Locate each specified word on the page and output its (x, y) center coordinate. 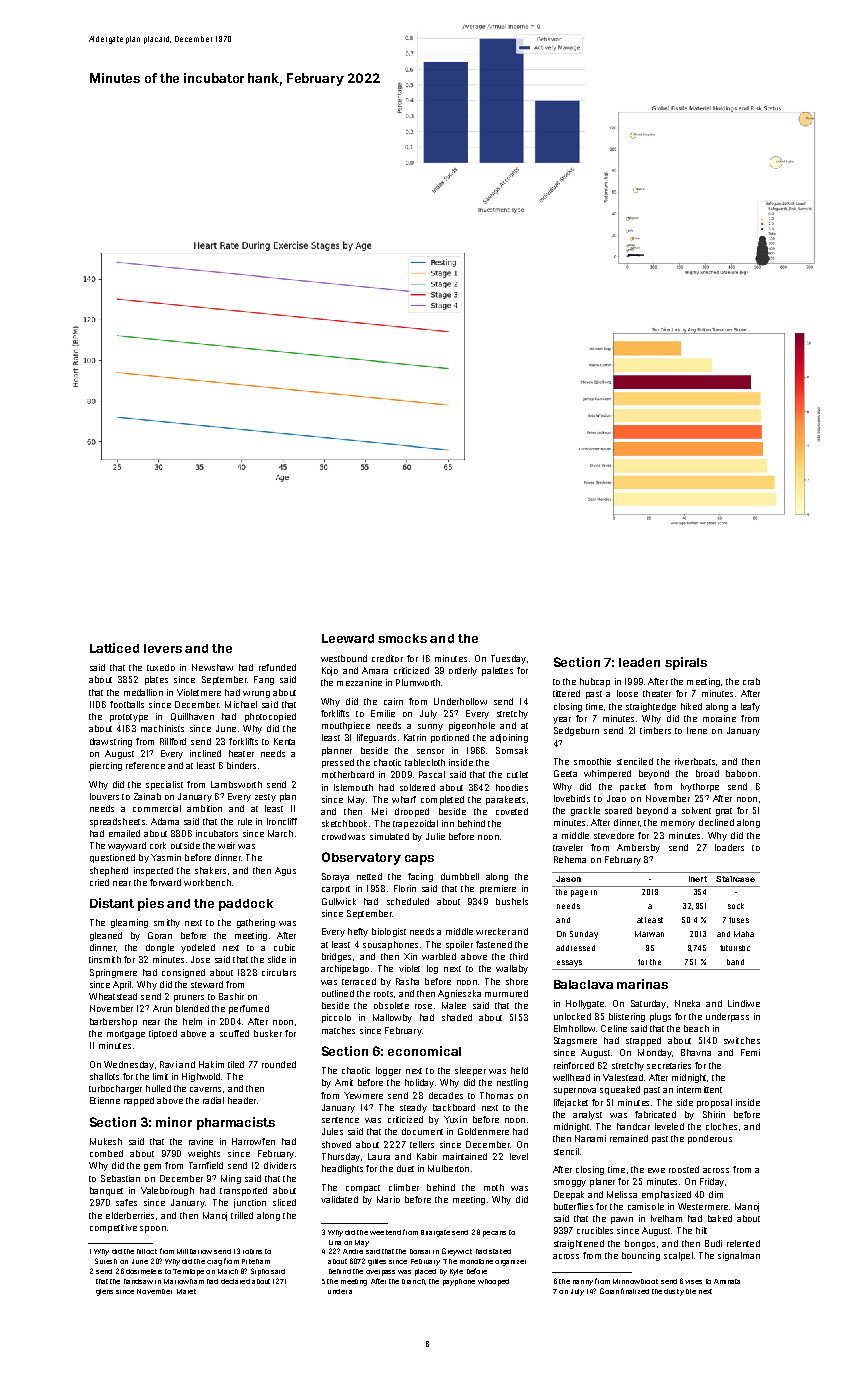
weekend (385, 1232)
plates (156, 680)
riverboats (695, 761)
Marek (186, 1291)
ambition (204, 808)
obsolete (391, 1005)
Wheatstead (113, 996)
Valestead (623, 1077)
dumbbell (460, 876)
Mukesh (106, 1141)
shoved (336, 1144)
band (735, 962)
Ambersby (638, 848)
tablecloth (425, 762)
